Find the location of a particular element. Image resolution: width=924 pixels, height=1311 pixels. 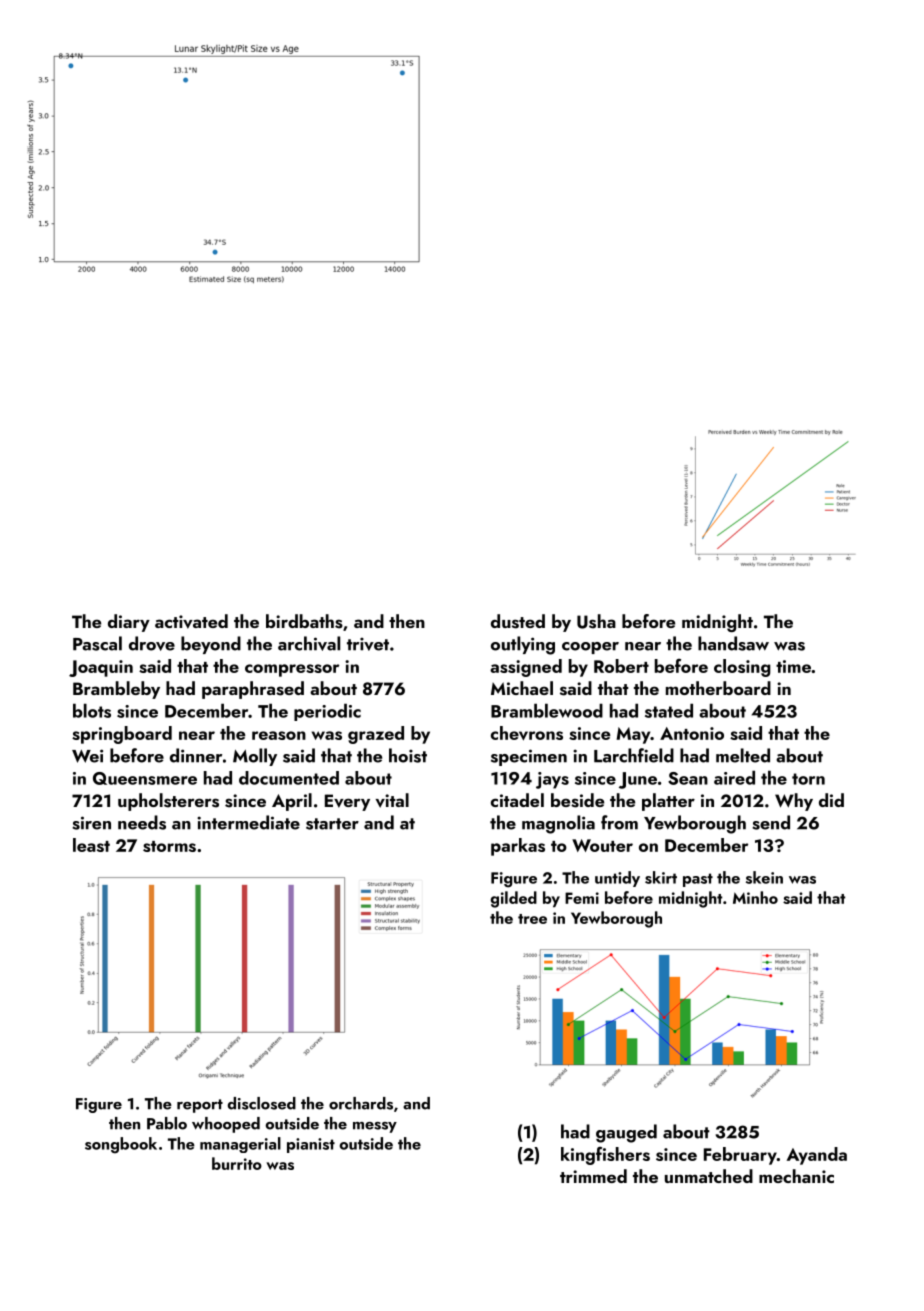

Ayanda is located at coordinates (817, 1156).
